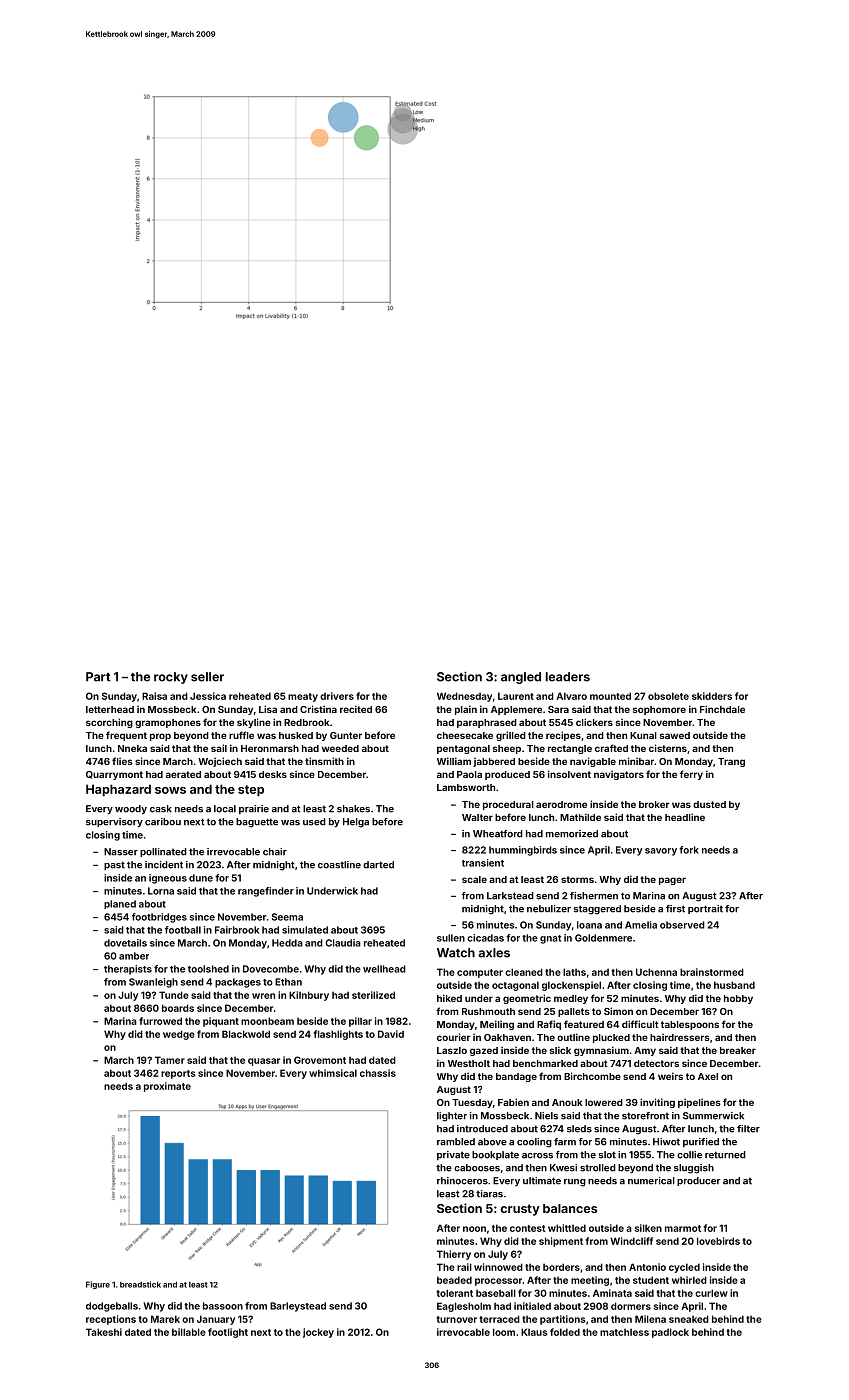 The height and width of the image is (1400, 849). Describe the element at coordinates (207, 677) in the image. I see `seller` at that location.
